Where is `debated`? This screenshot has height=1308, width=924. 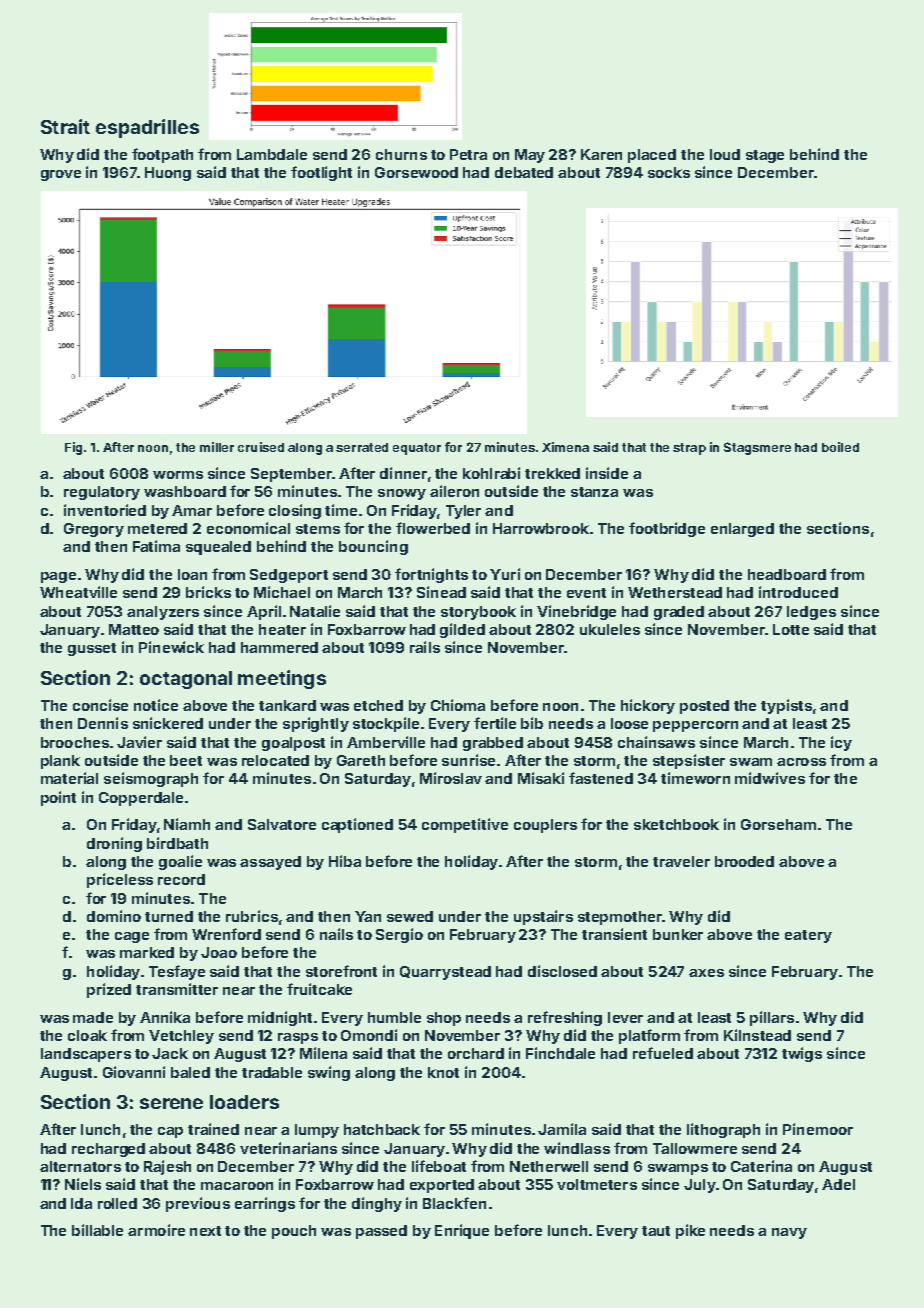 debated is located at coordinates (524, 172).
